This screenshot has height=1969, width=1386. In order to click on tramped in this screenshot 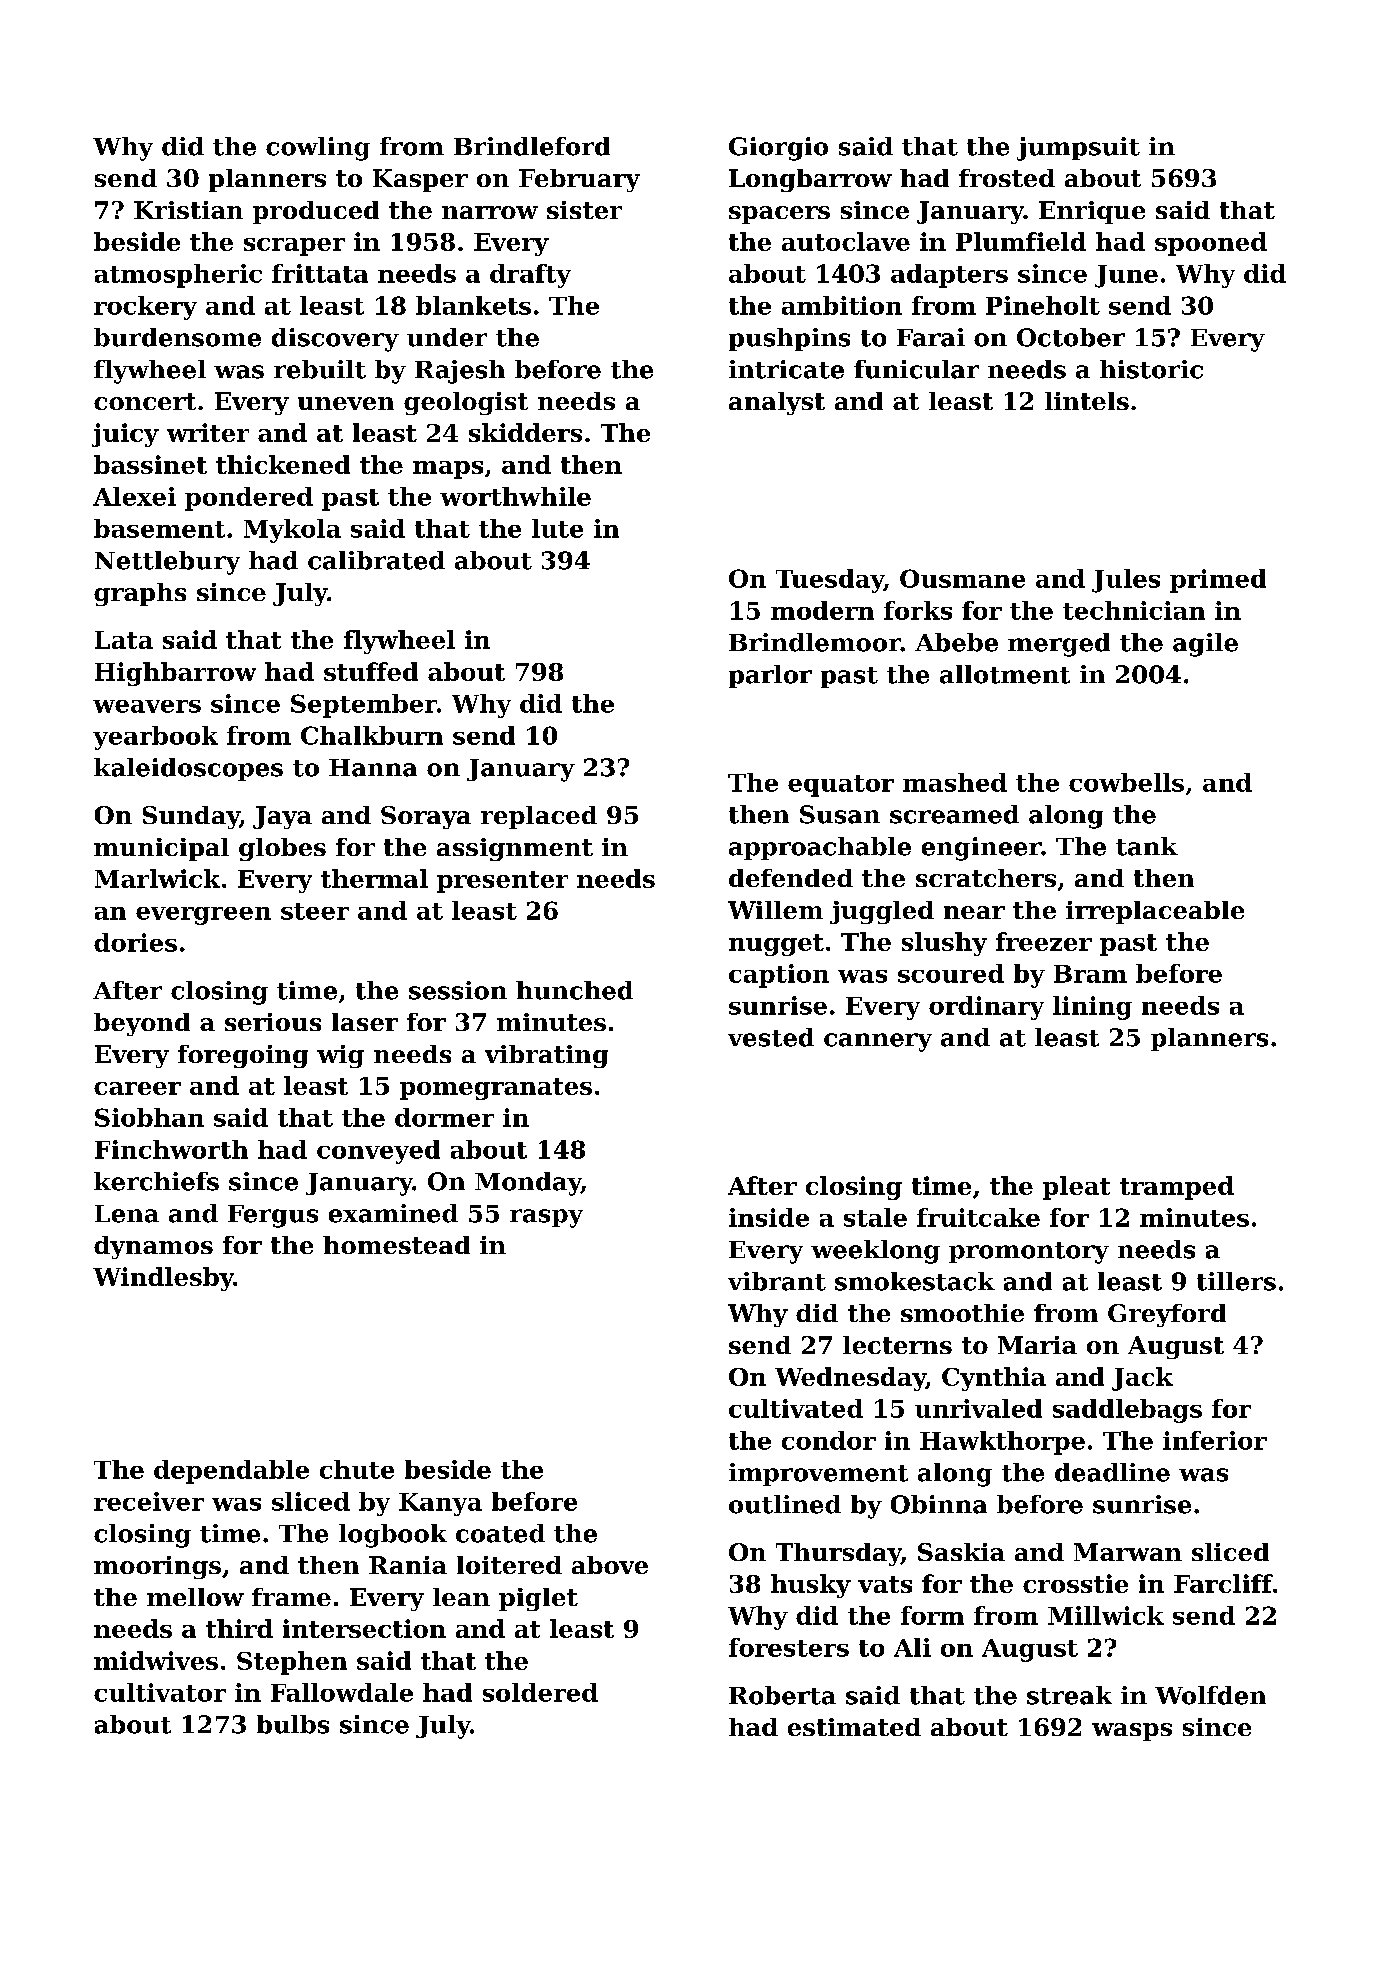, I will do `click(1177, 1188)`.
